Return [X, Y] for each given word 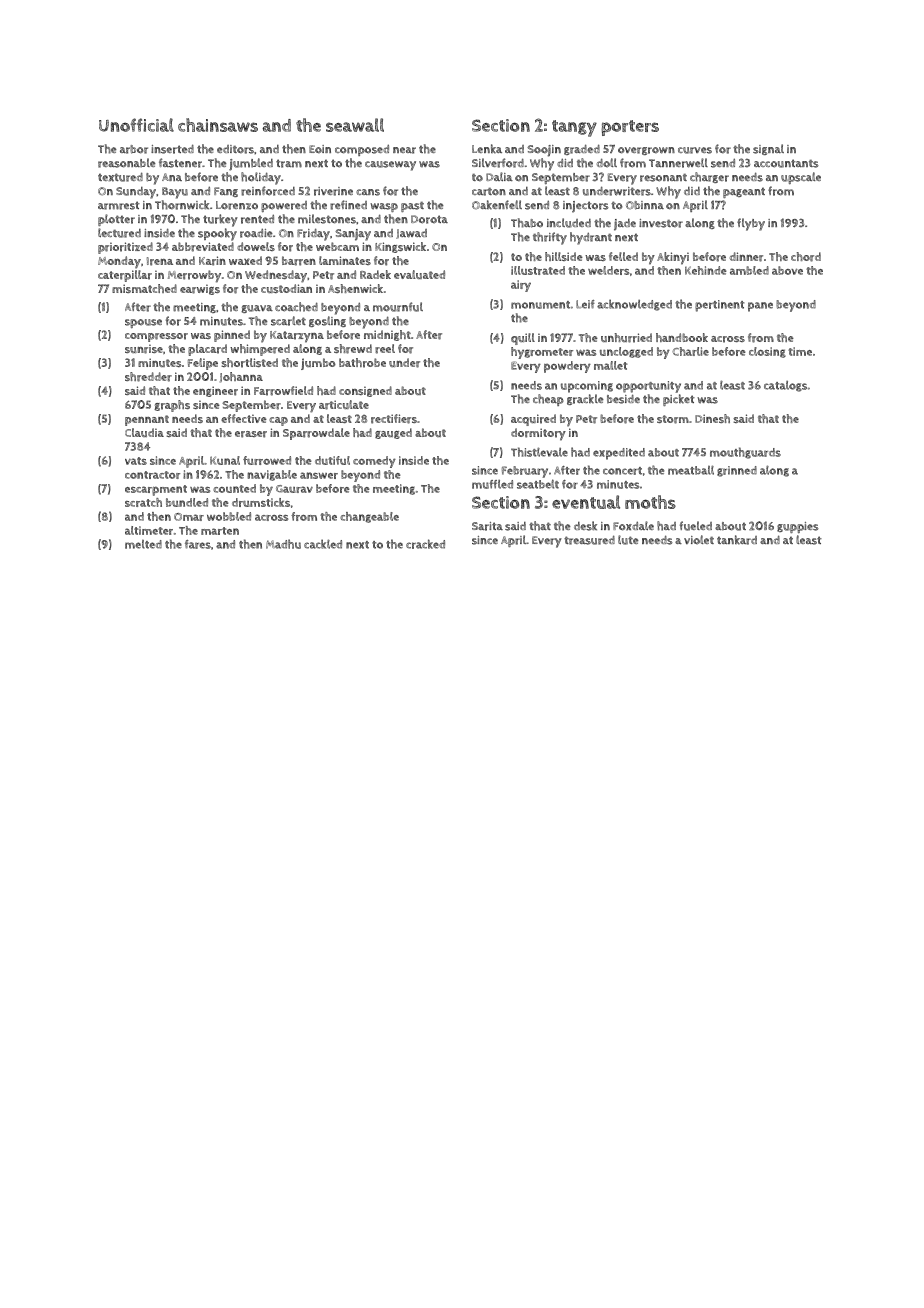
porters [630, 128]
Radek [375, 274]
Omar [189, 517]
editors [235, 149]
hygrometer [542, 353]
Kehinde [706, 270]
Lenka [487, 149]
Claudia [144, 432]
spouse [143, 323]
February [525, 472]
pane [760, 307]
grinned [737, 471]
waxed [245, 260]
